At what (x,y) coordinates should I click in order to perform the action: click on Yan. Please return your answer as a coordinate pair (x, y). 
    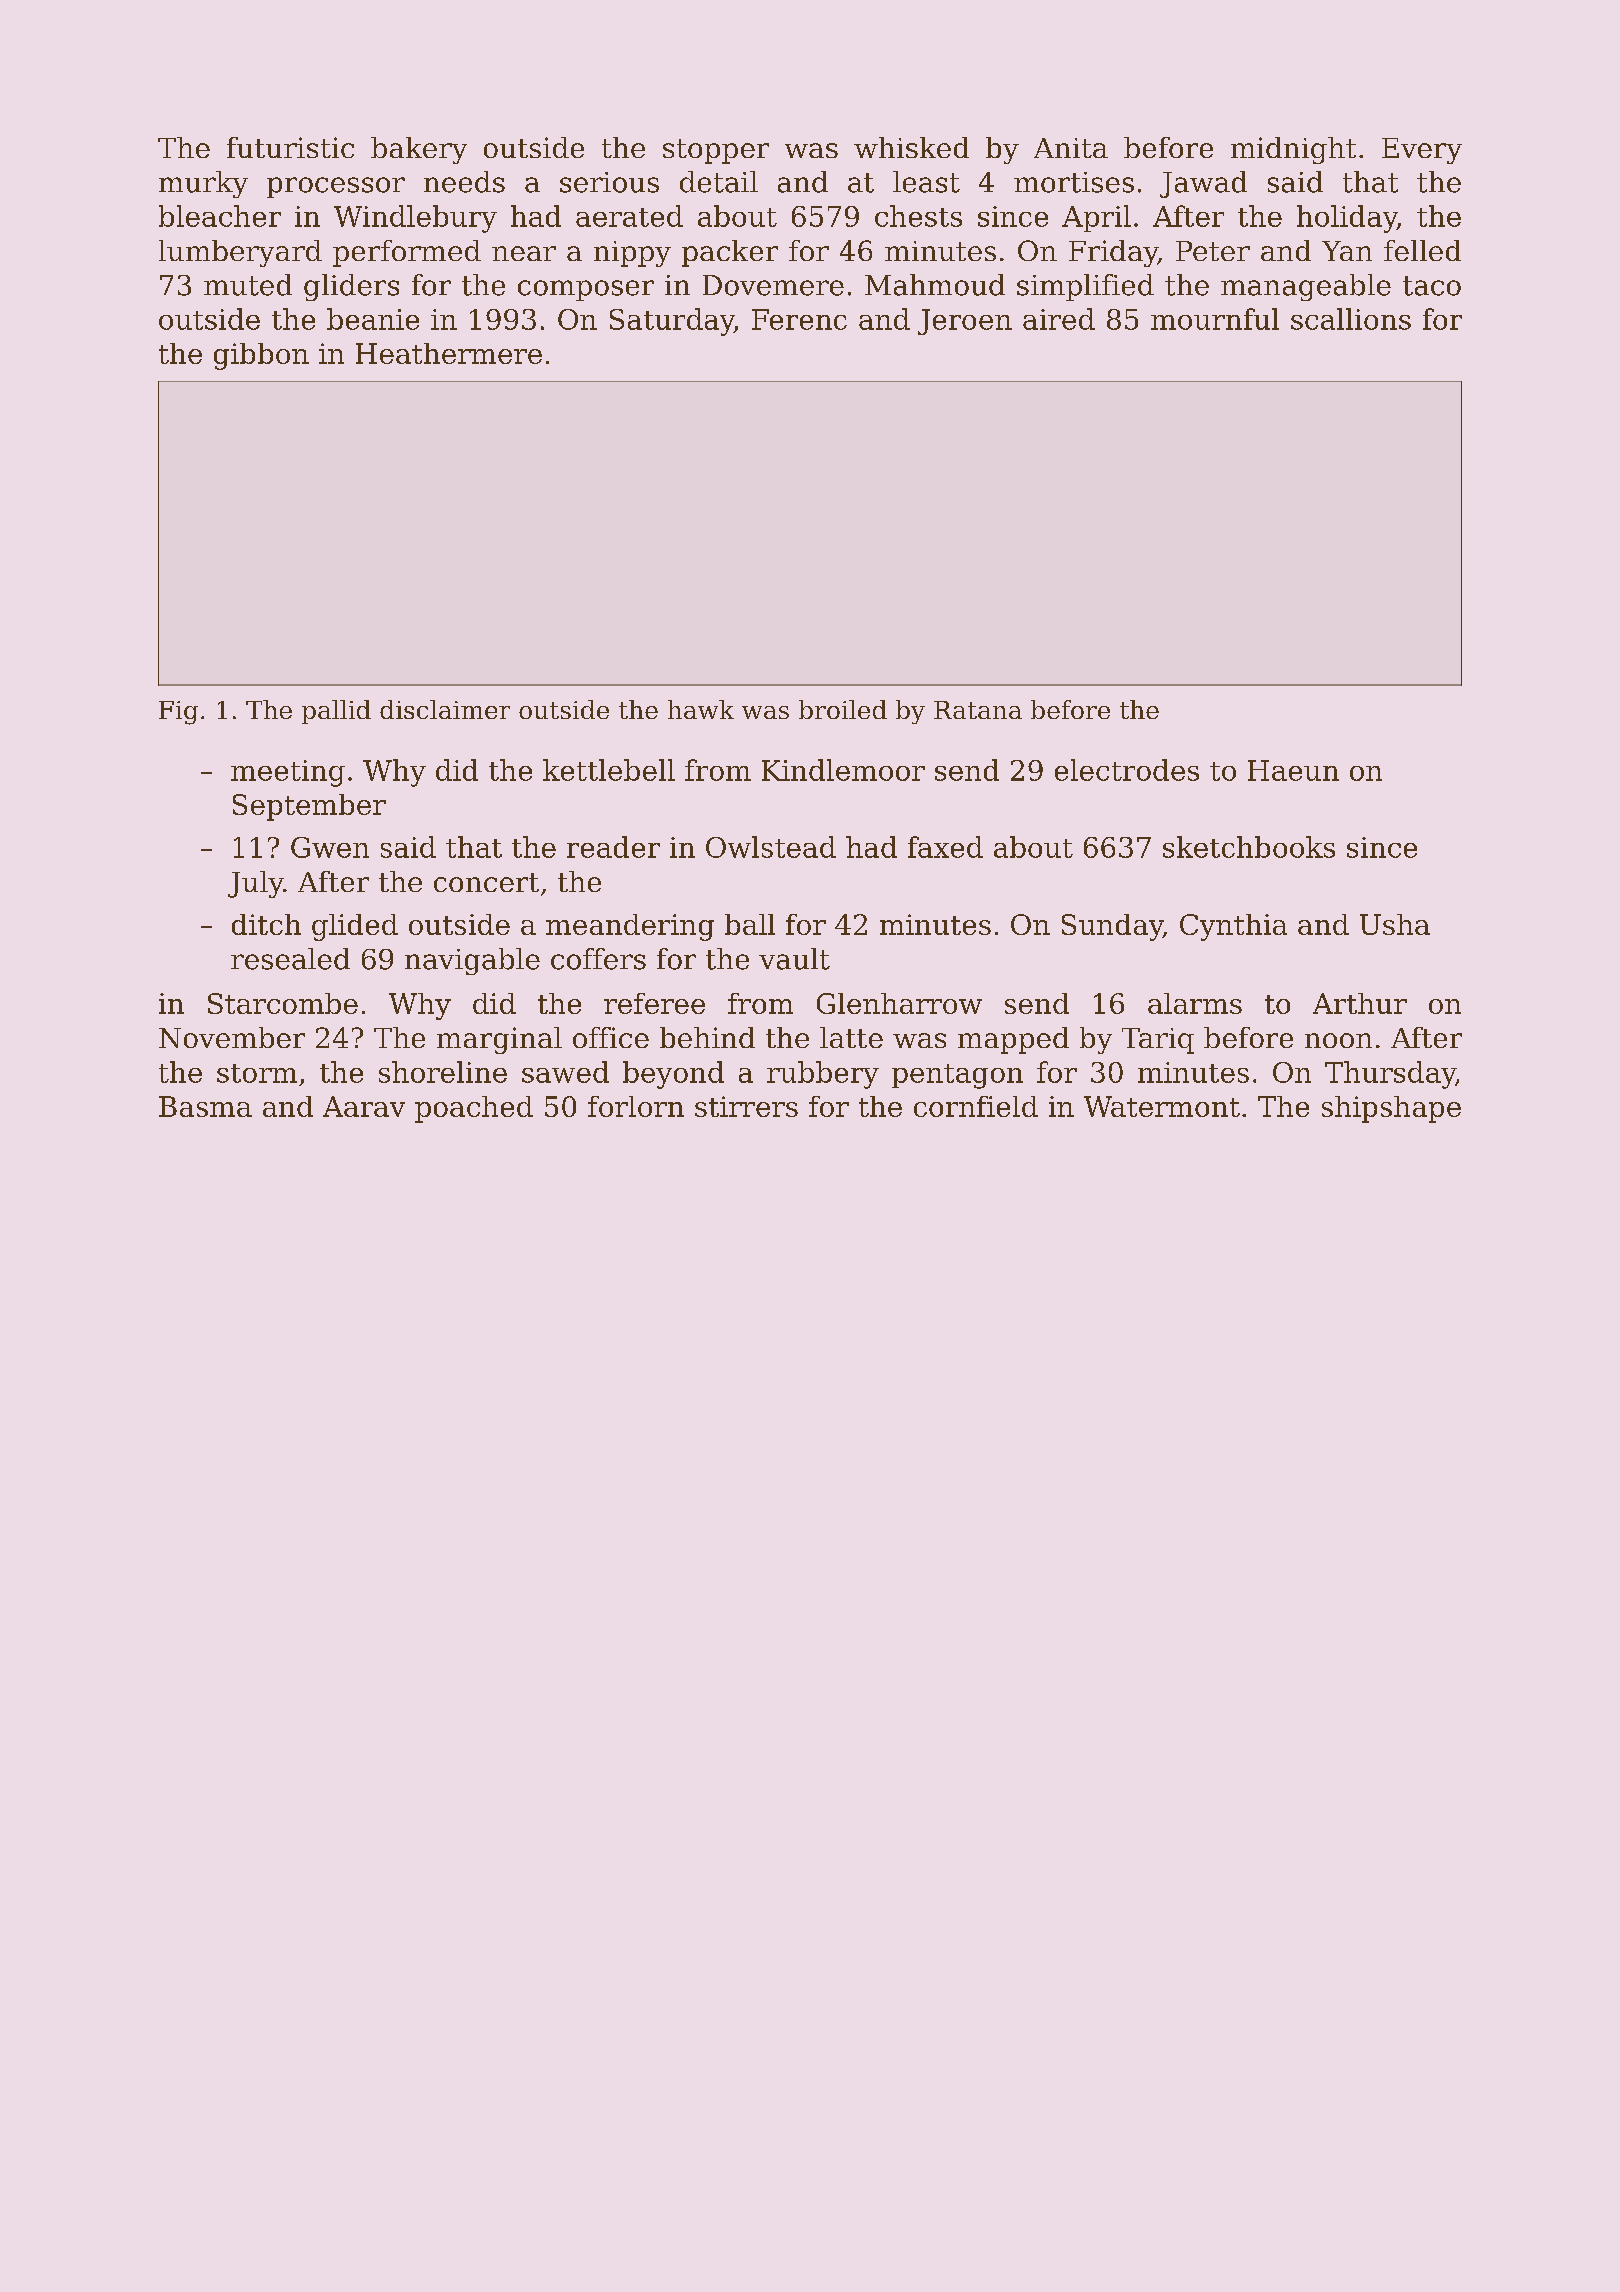
    Looking at the image, I should click on (1347, 251).
